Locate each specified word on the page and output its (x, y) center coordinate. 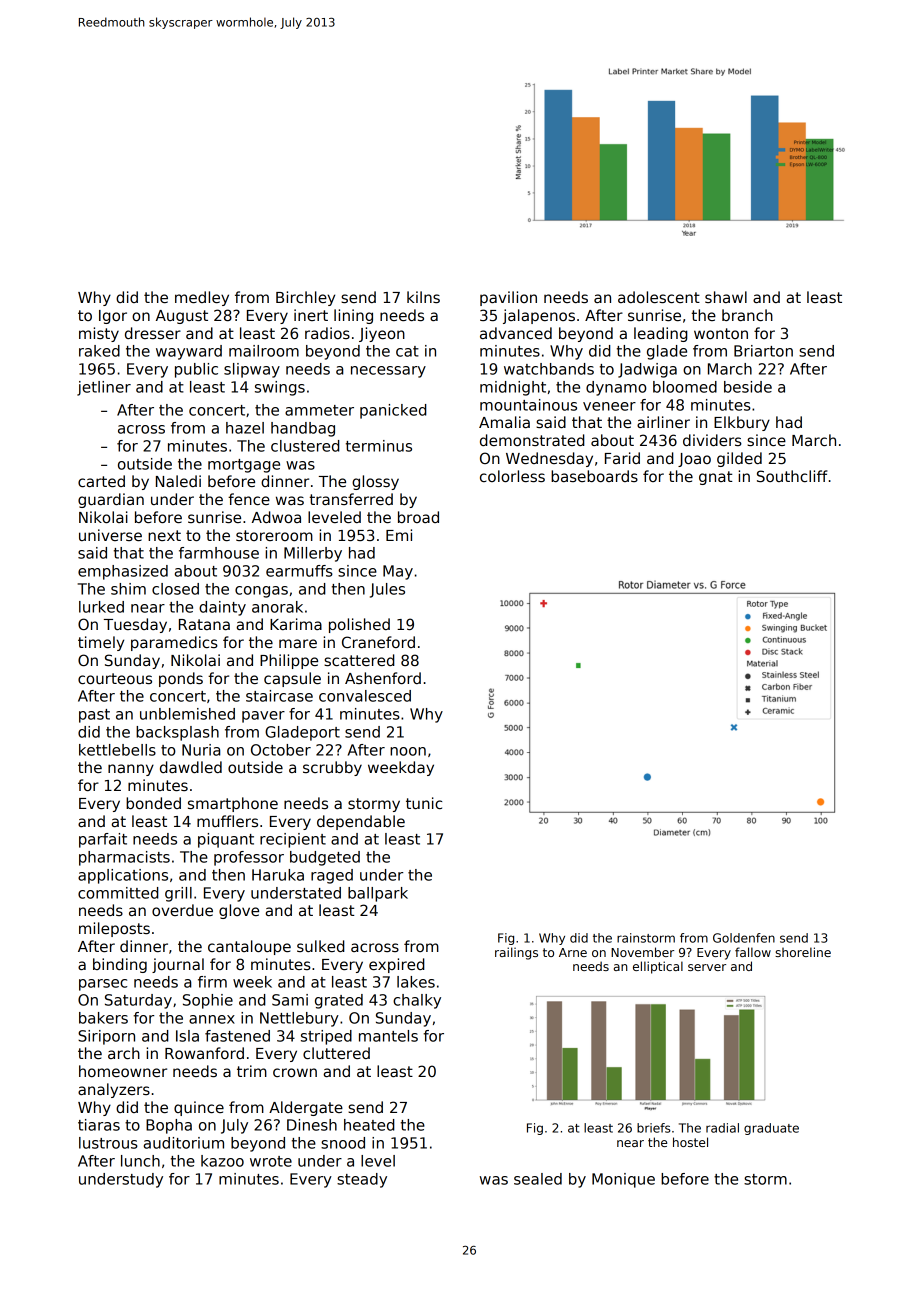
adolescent (659, 297)
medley (202, 298)
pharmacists (124, 858)
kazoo (222, 1161)
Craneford (378, 642)
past (94, 716)
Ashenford (383, 678)
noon (408, 751)
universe (110, 535)
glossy (375, 482)
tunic (424, 803)
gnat (715, 478)
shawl (726, 297)
